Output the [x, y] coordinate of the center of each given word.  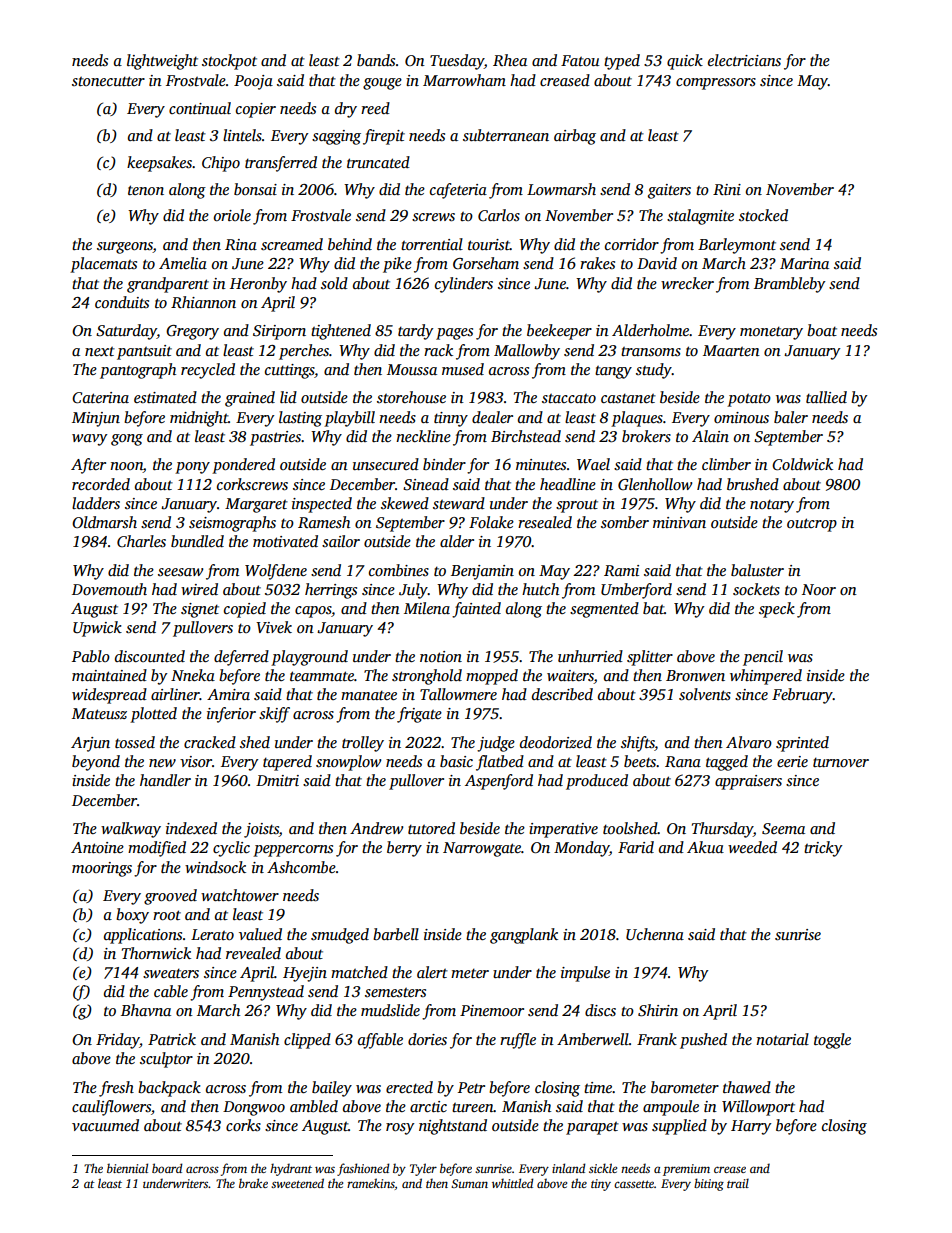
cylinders [464, 285]
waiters [570, 677]
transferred [281, 164]
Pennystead [266, 993]
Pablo [91, 656]
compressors [716, 84]
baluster [757, 570]
